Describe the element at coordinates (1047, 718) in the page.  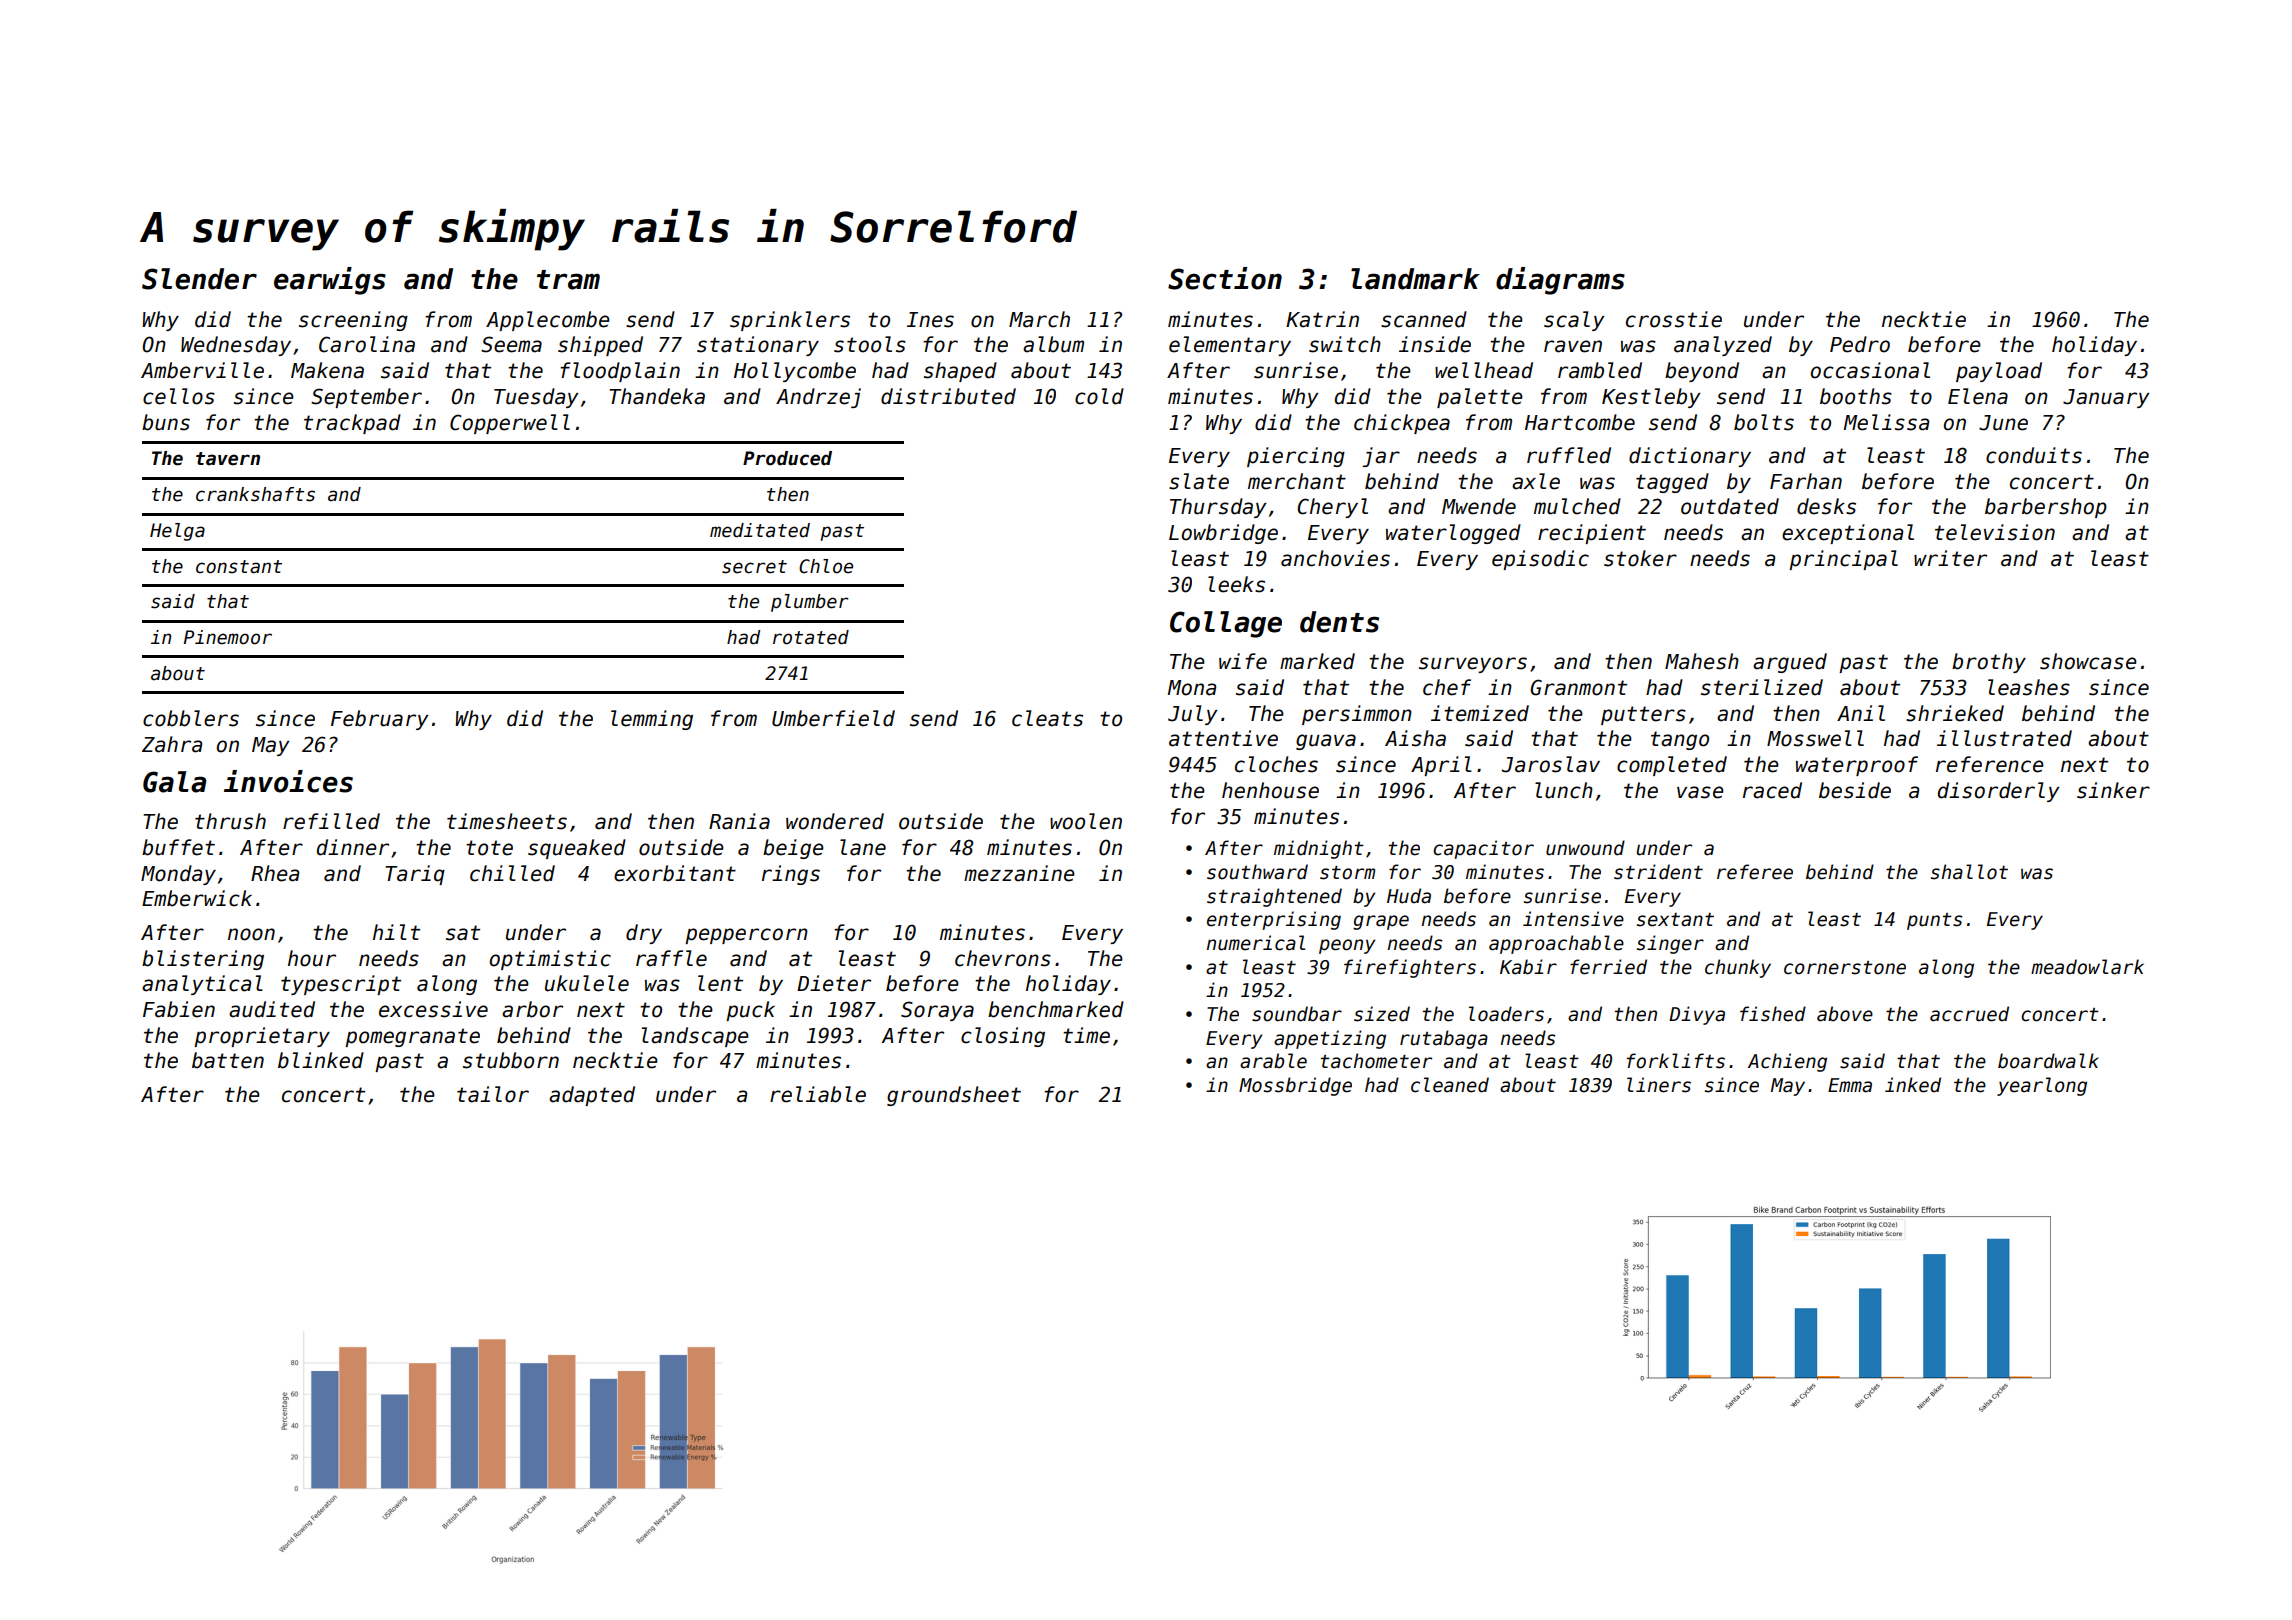
I see `cleats` at that location.
